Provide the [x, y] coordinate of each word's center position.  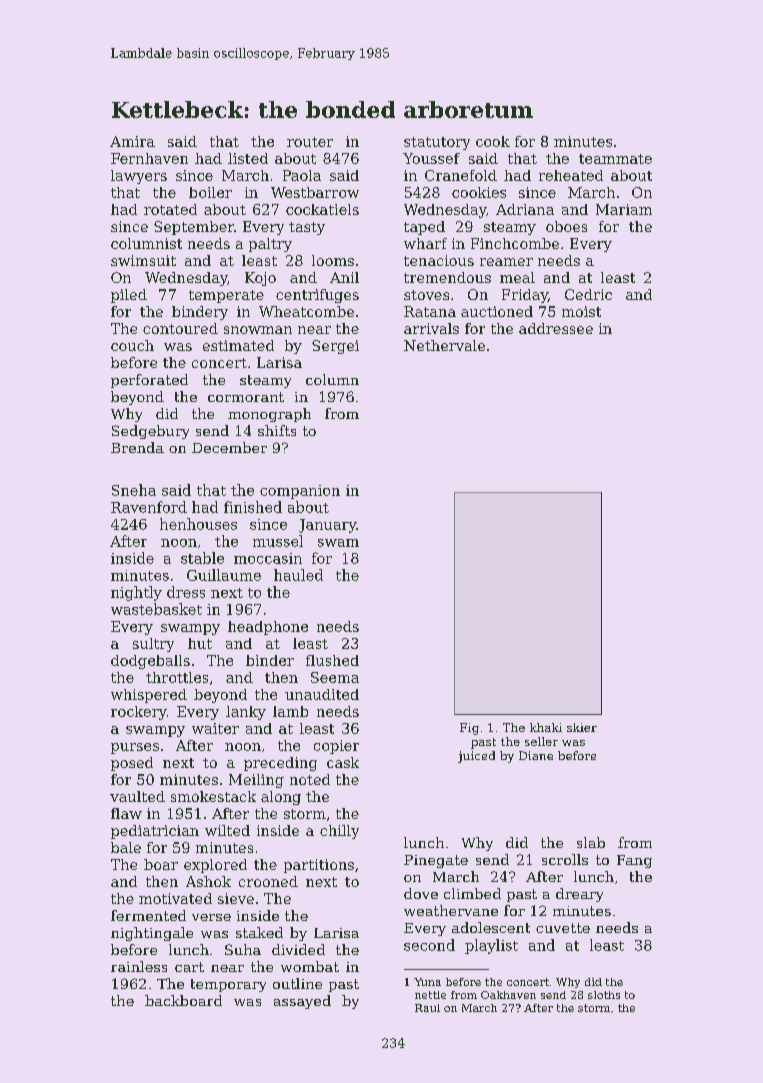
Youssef [431, 158]
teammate [615, 159]
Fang [634, 861]
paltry [270, 245]
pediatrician [155, 832]
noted [310, 779]
